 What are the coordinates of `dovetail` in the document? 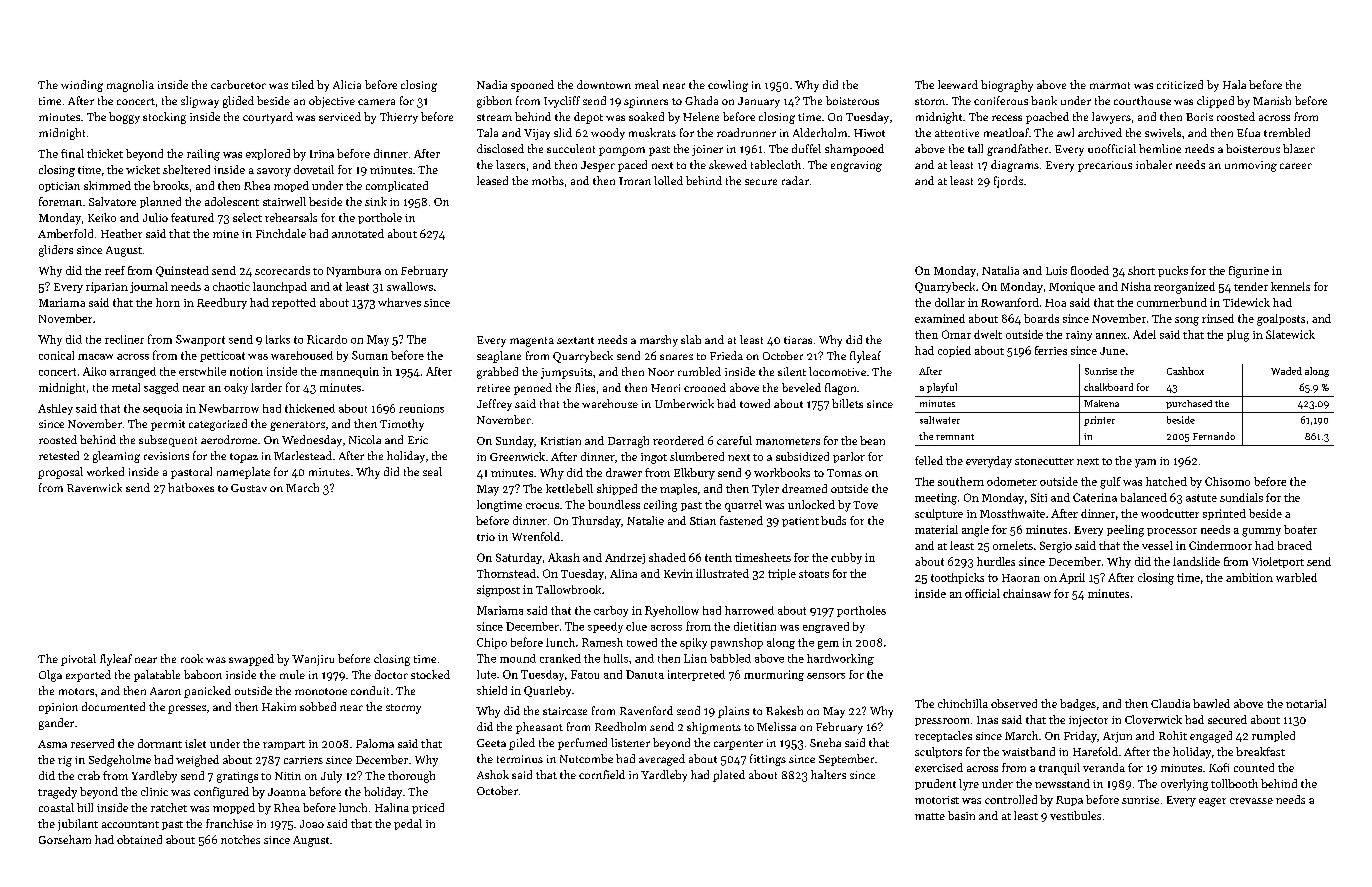 It's located at (314, 169).
